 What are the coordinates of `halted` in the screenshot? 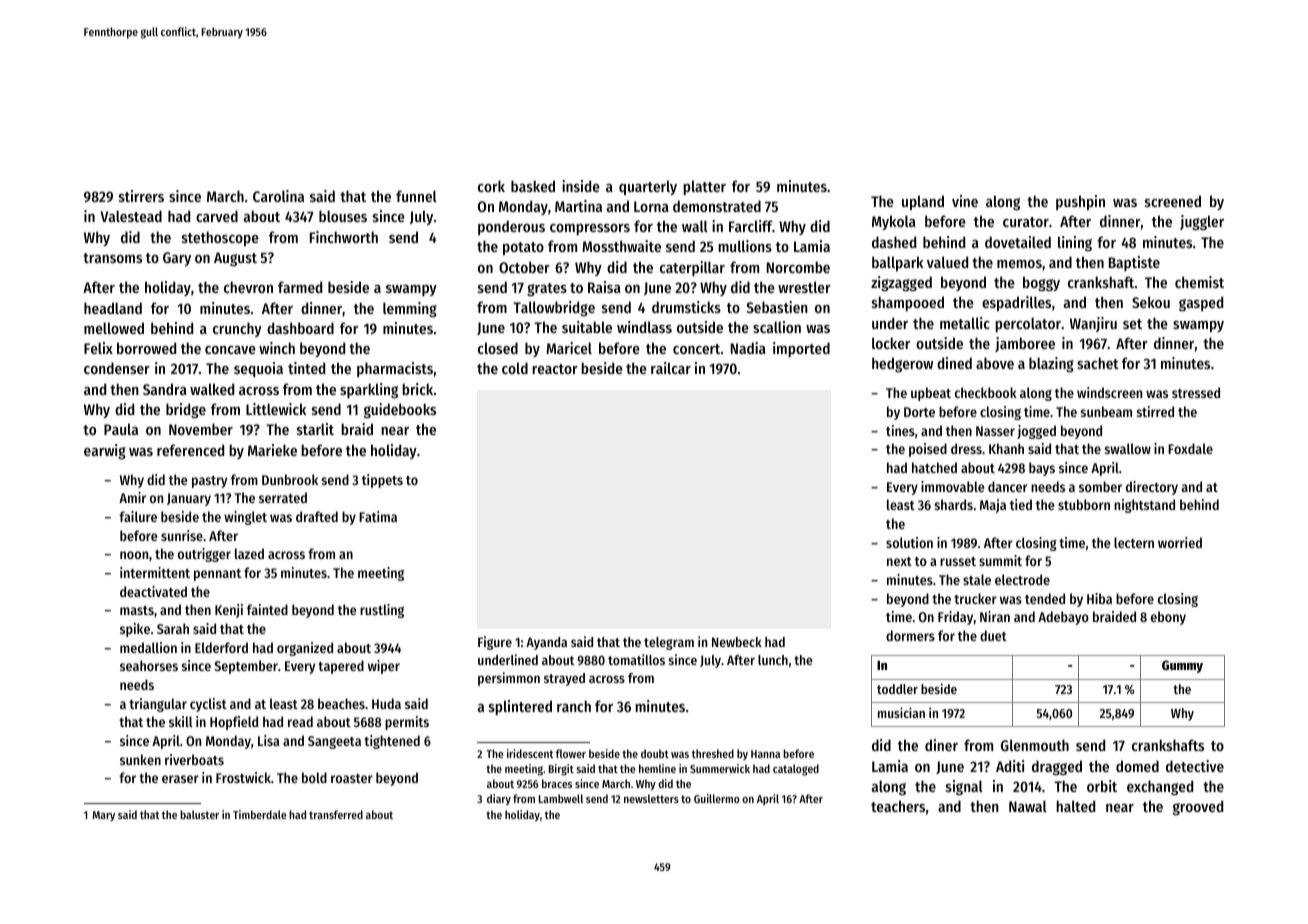 It's located at (1075, 806).
